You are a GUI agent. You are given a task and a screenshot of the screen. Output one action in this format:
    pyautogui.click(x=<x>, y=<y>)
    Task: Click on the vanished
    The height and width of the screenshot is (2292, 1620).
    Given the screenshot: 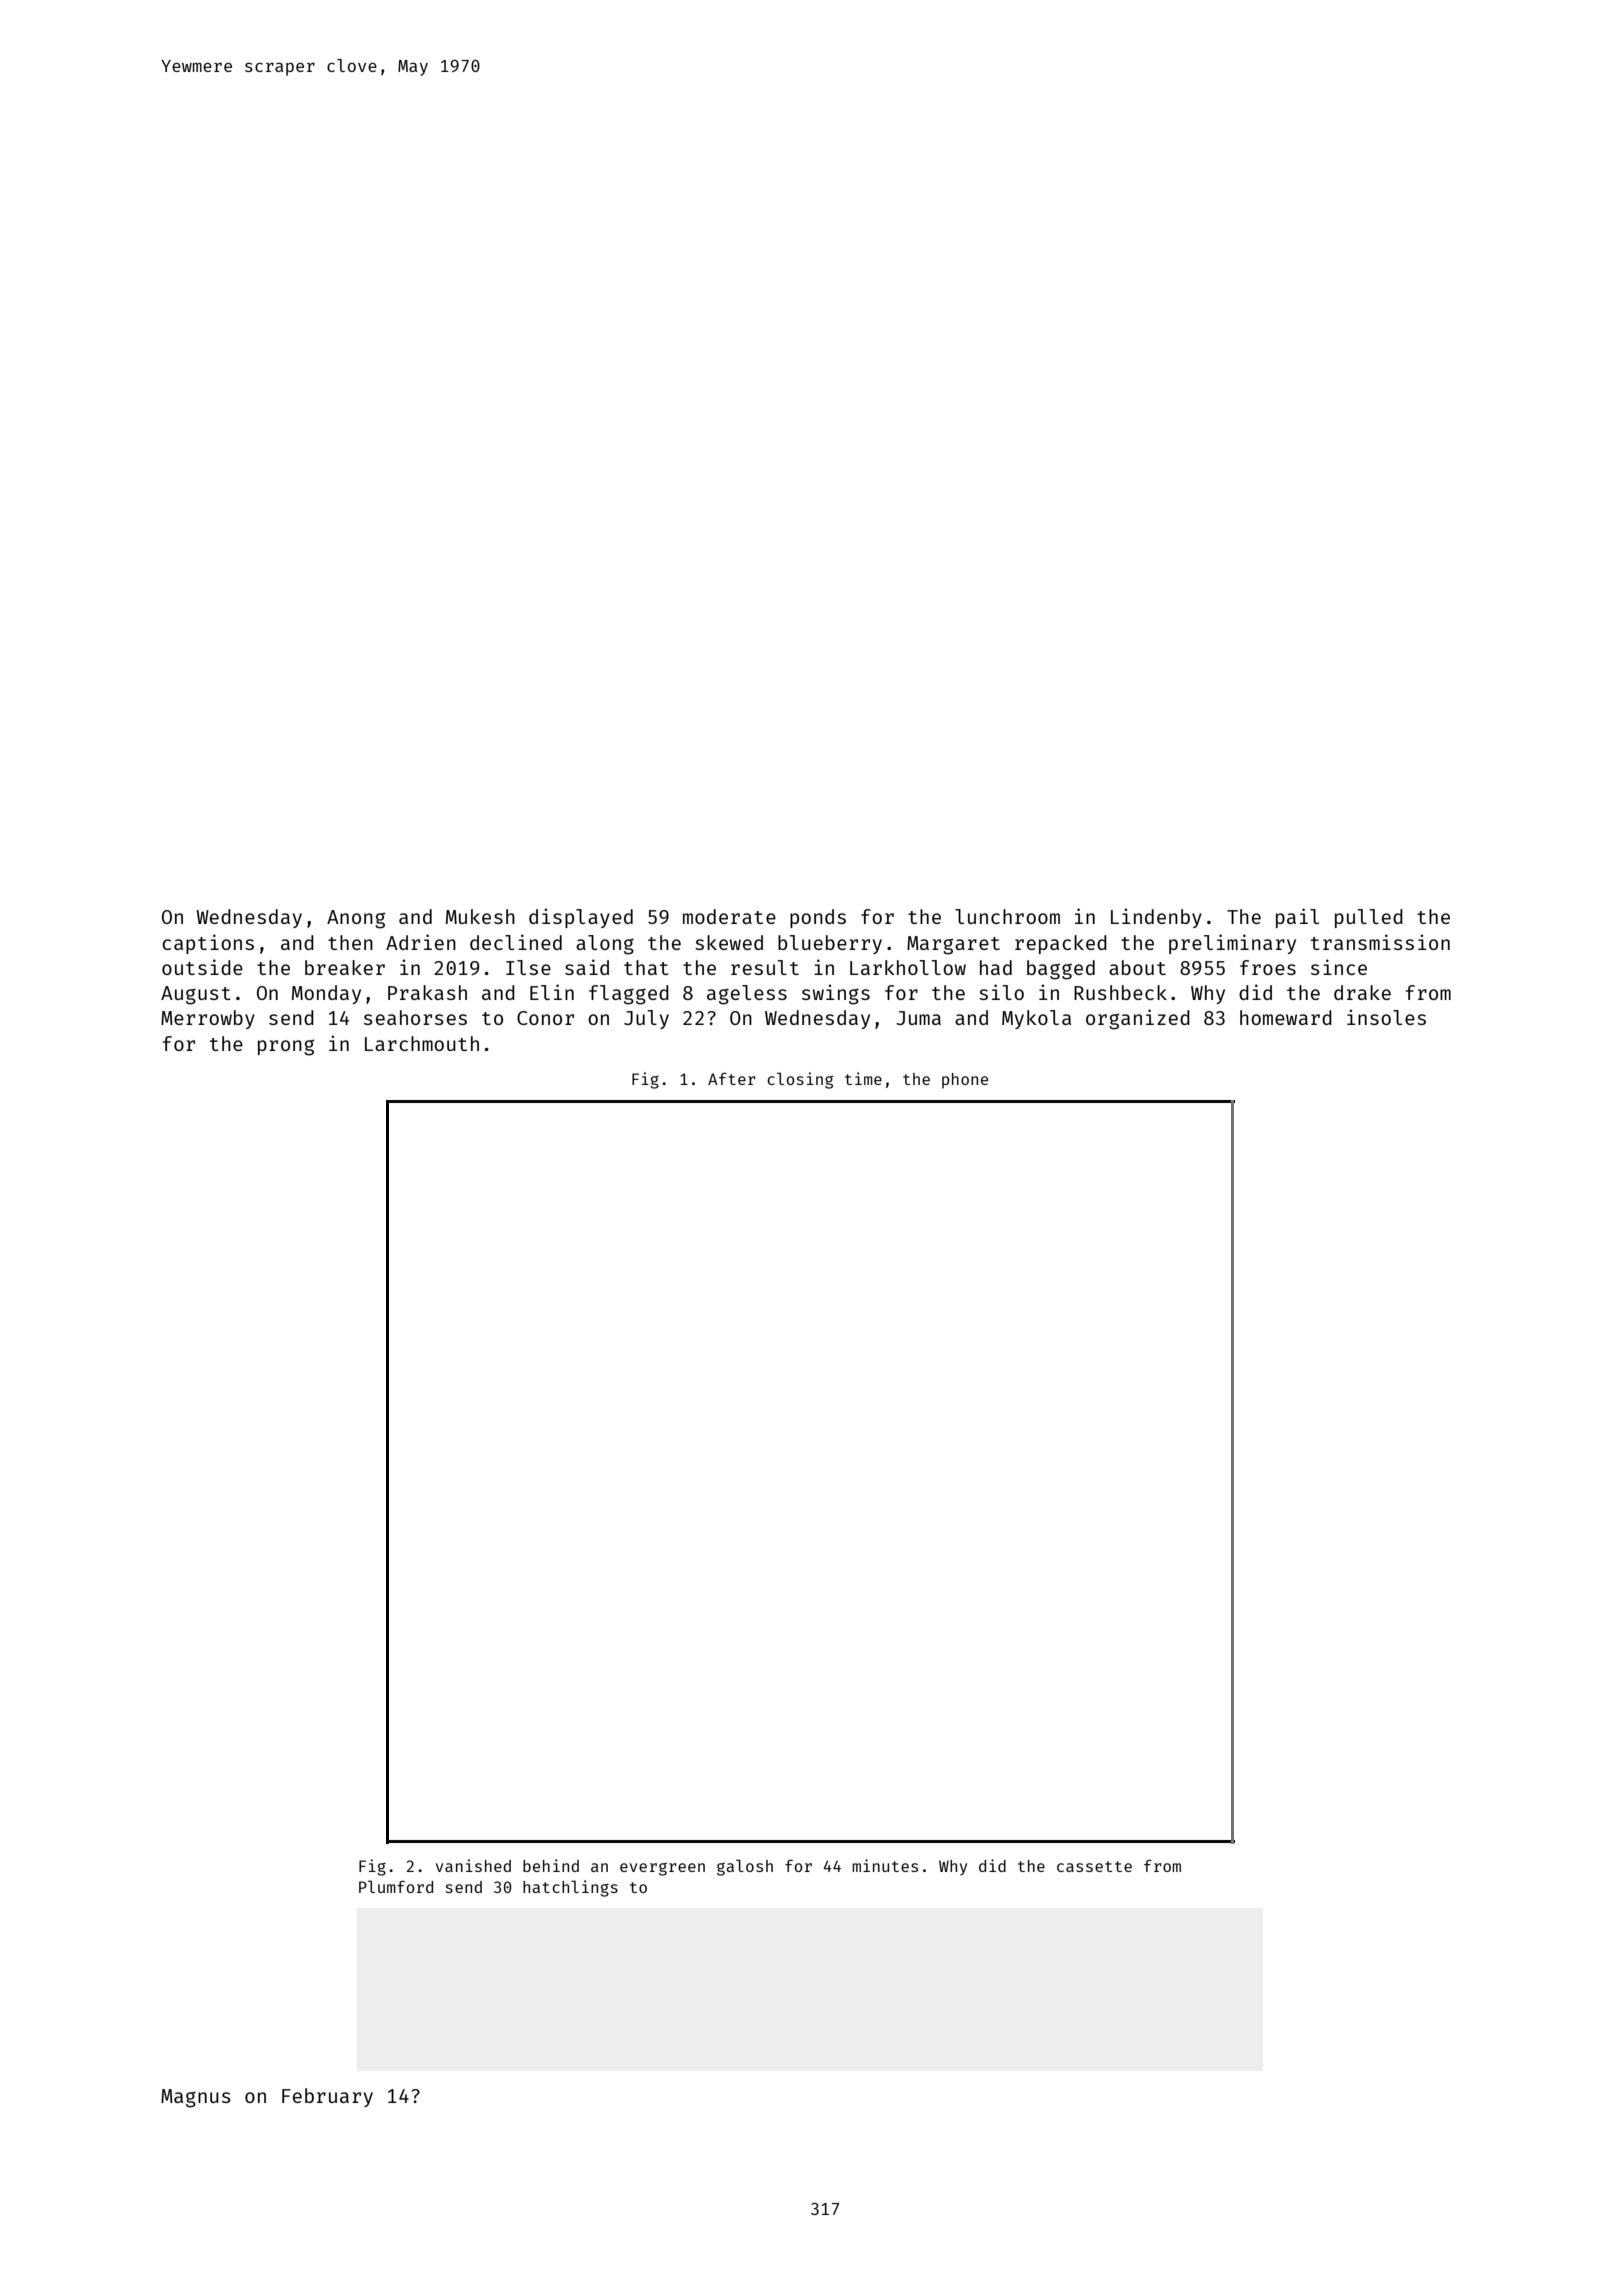 What is the action you would take?
    pyautogui.click(x=473, y=1865)
